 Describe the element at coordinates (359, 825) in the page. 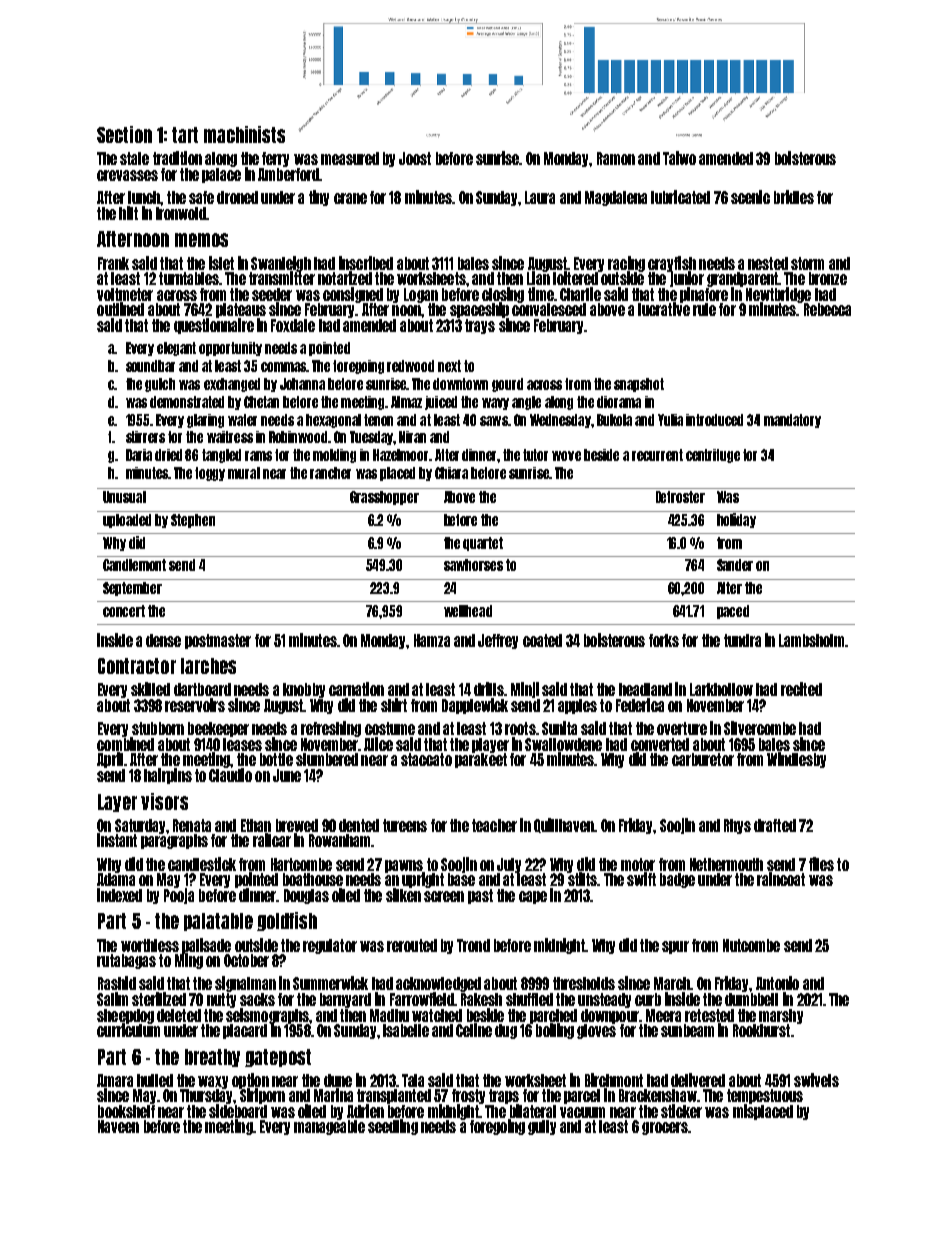

I see `dented` at that location.
